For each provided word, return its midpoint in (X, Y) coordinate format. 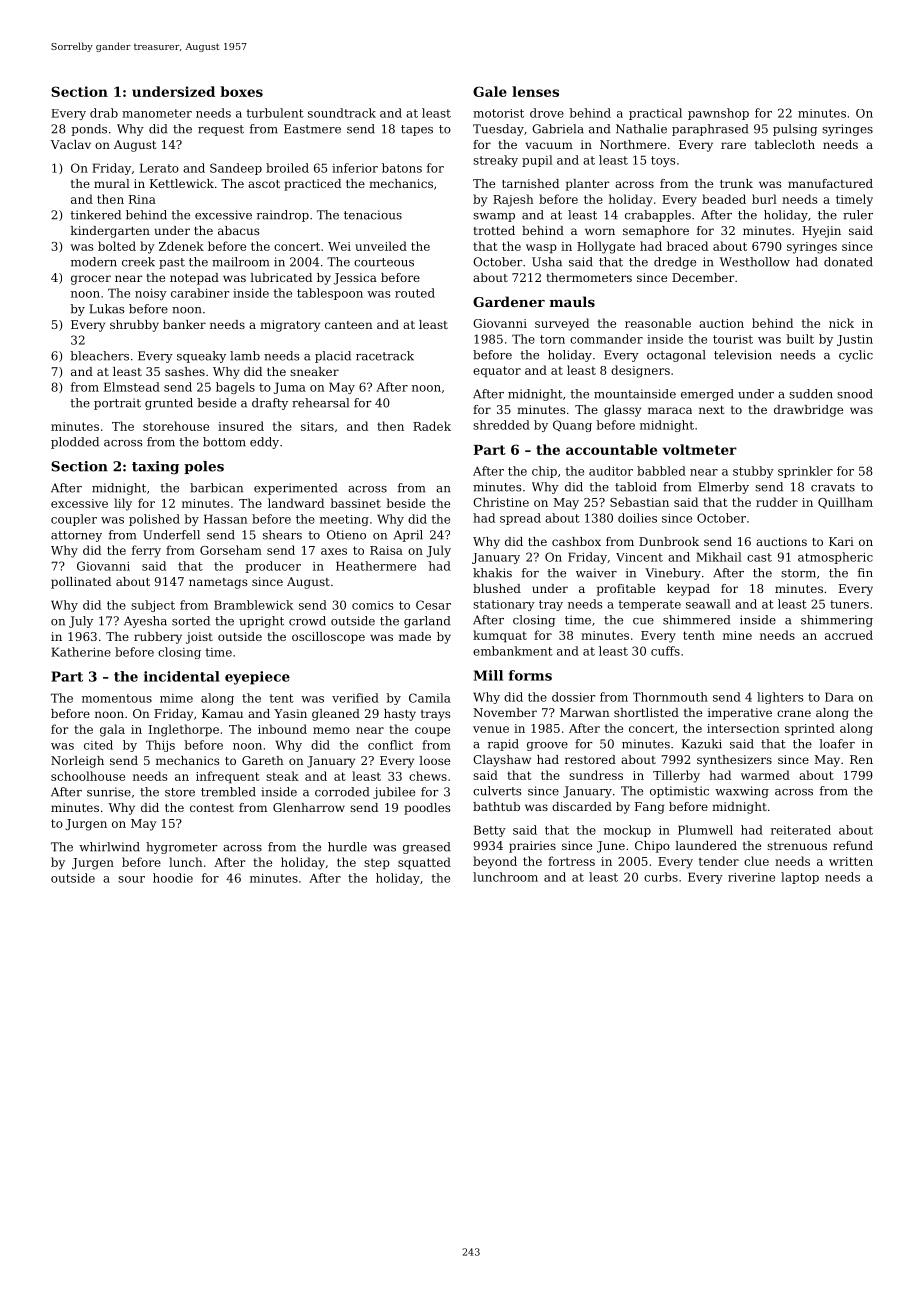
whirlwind (109, 847)
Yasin (290, 713)
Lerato (159, 168)
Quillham (845, 503)
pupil (537, 161)
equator (497, 372)
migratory (290, 326)
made (415, 636)
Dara (839, 697)
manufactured (830, 183)
